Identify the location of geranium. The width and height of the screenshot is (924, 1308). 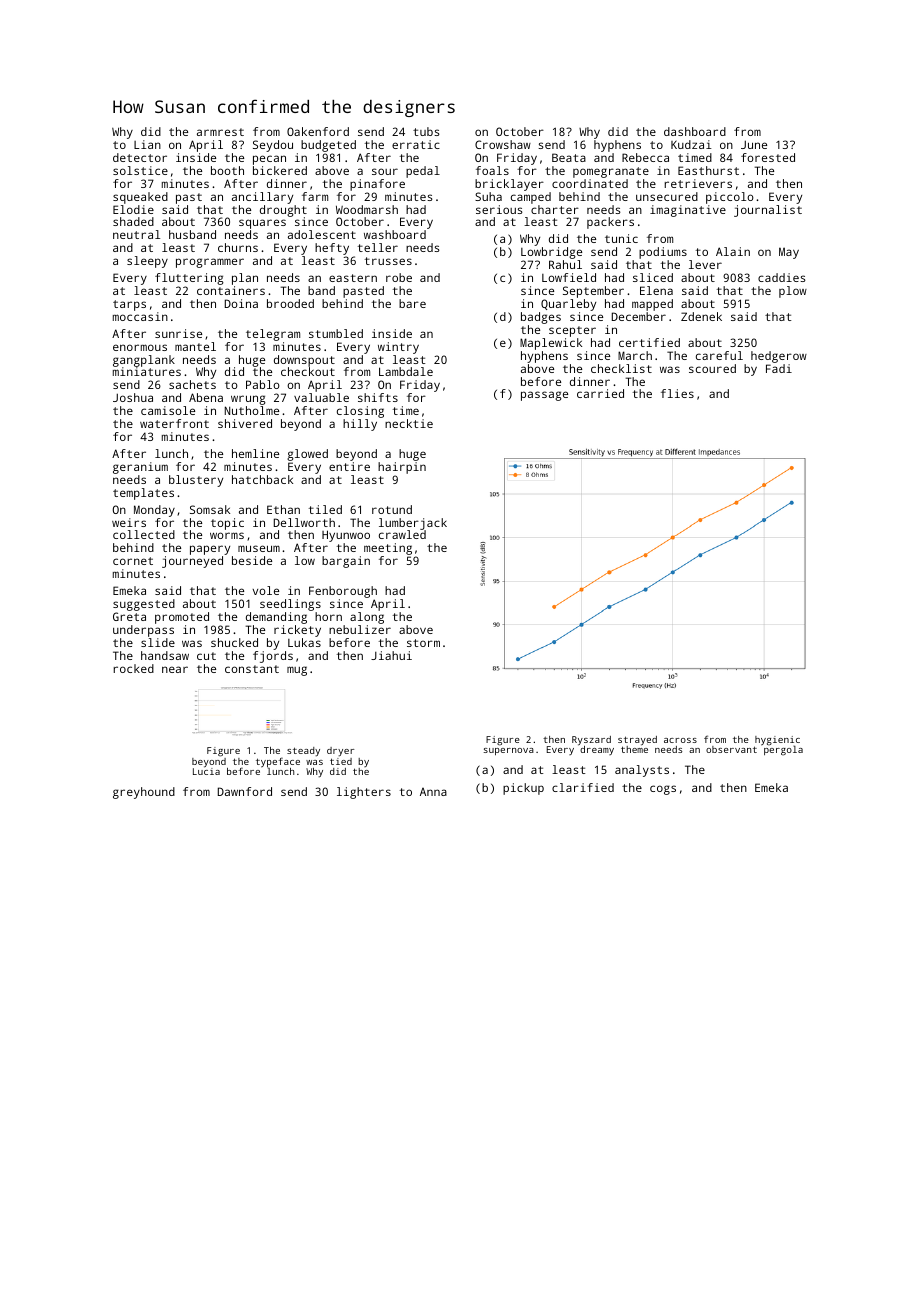
(140, 468).
